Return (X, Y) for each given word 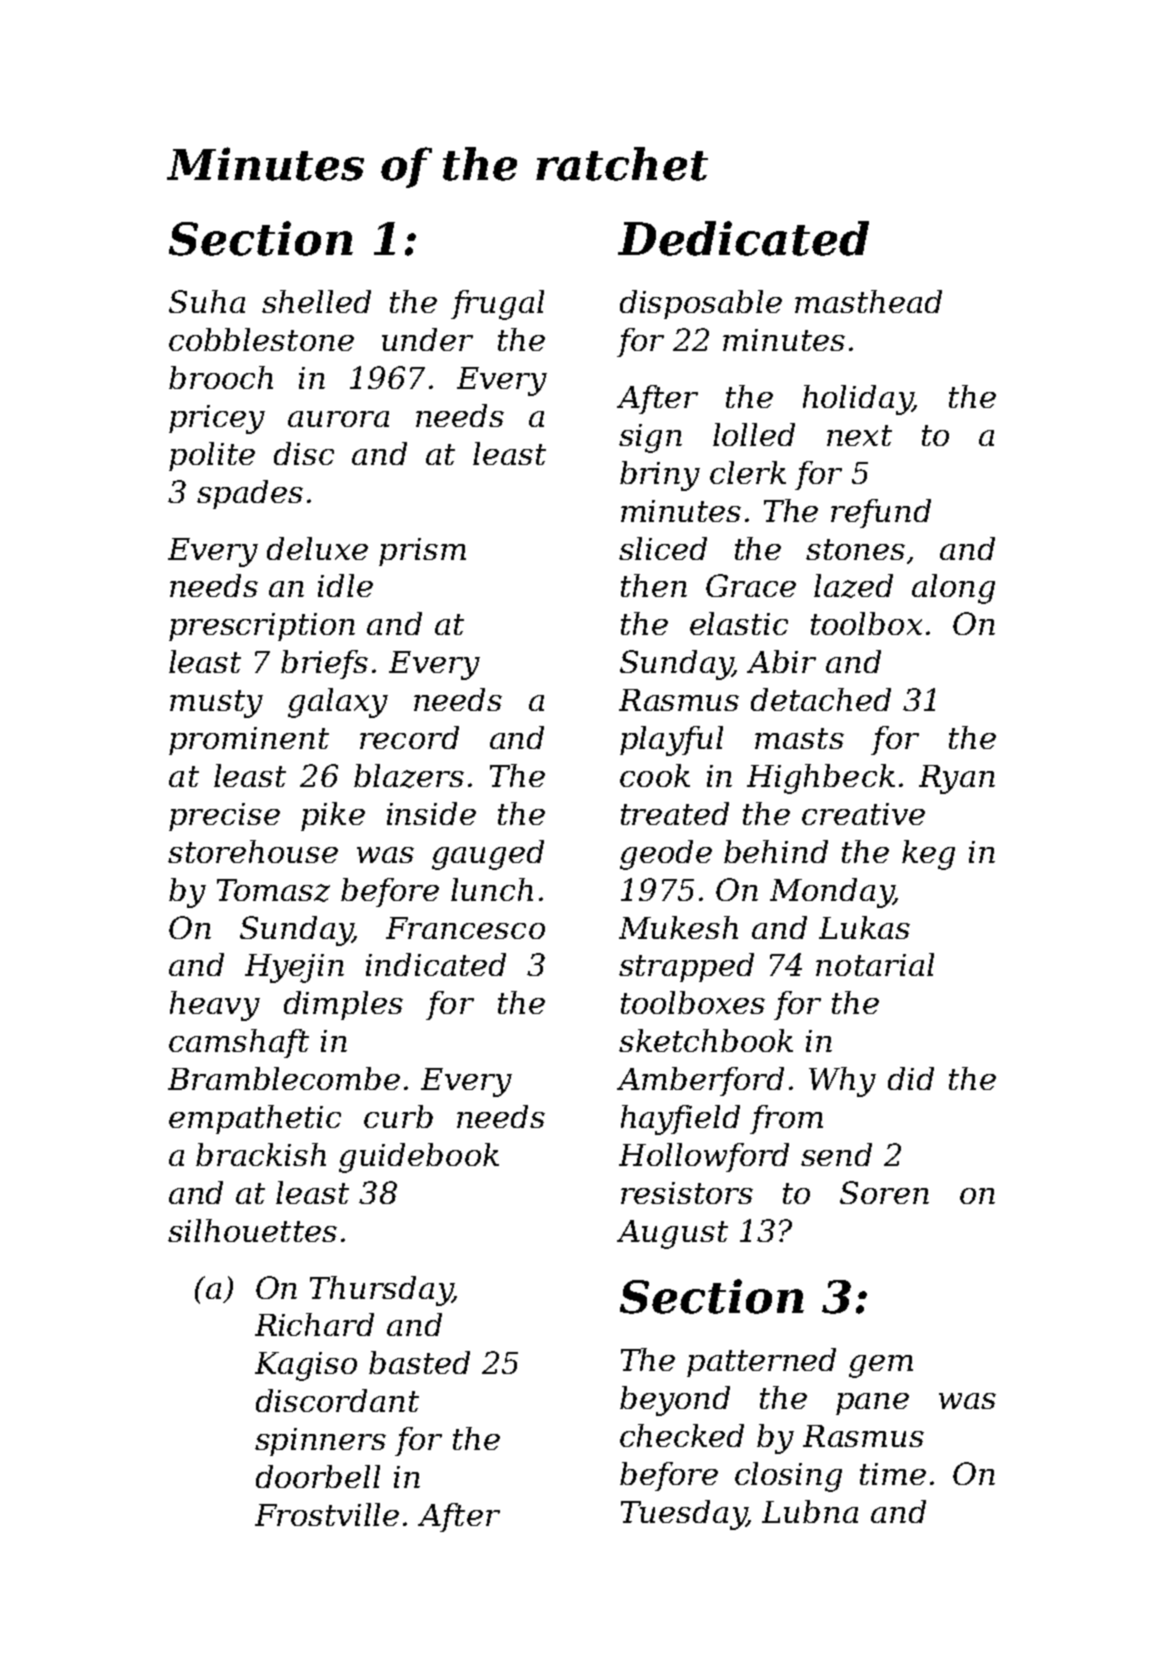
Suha (207, 301)
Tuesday (683, 1515)
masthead (868, 301)
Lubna (810, 1511)
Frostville (327, 1514)
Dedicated (743, 238)
